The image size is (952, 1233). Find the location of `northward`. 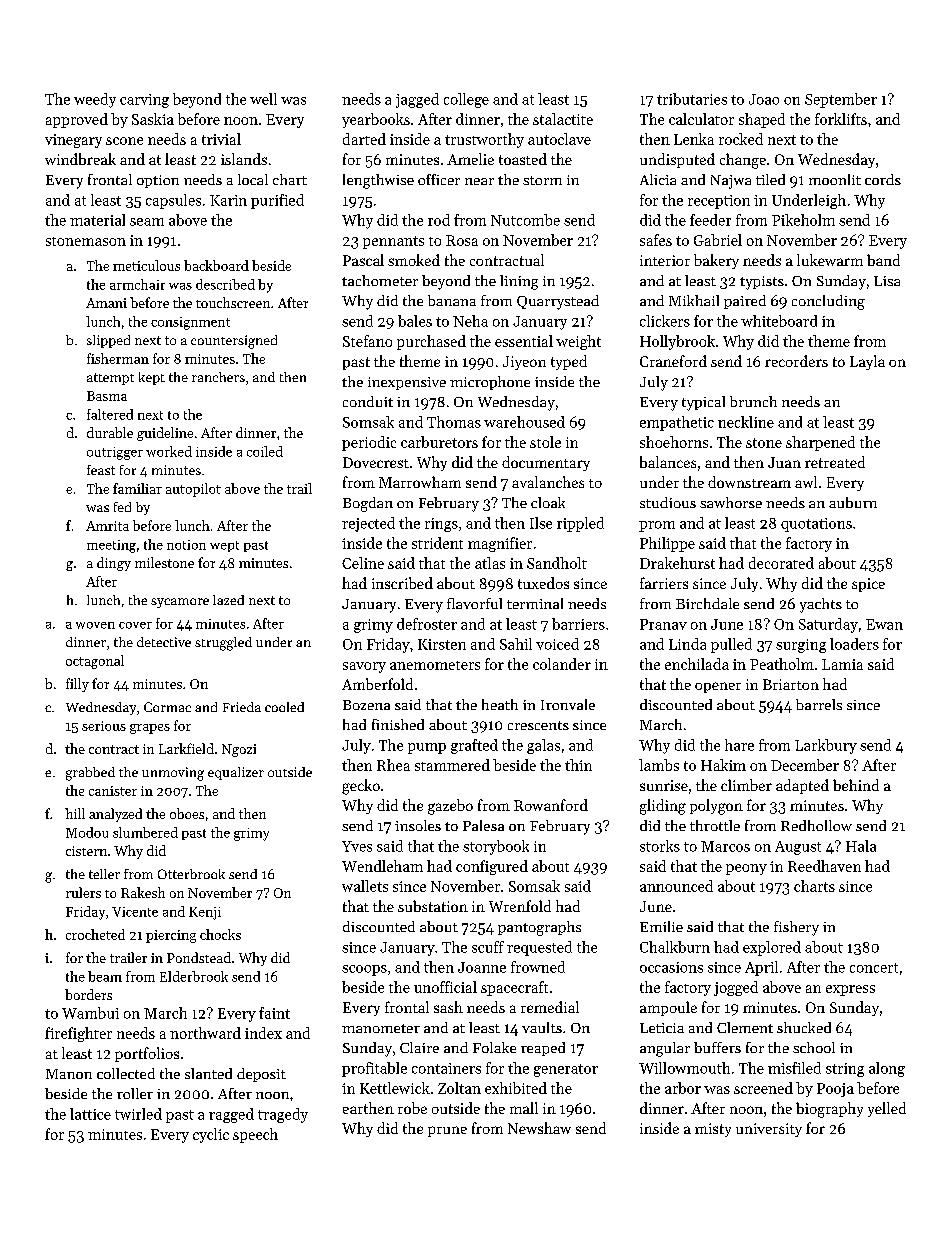

northward is located at coordinates (205, 1033).
